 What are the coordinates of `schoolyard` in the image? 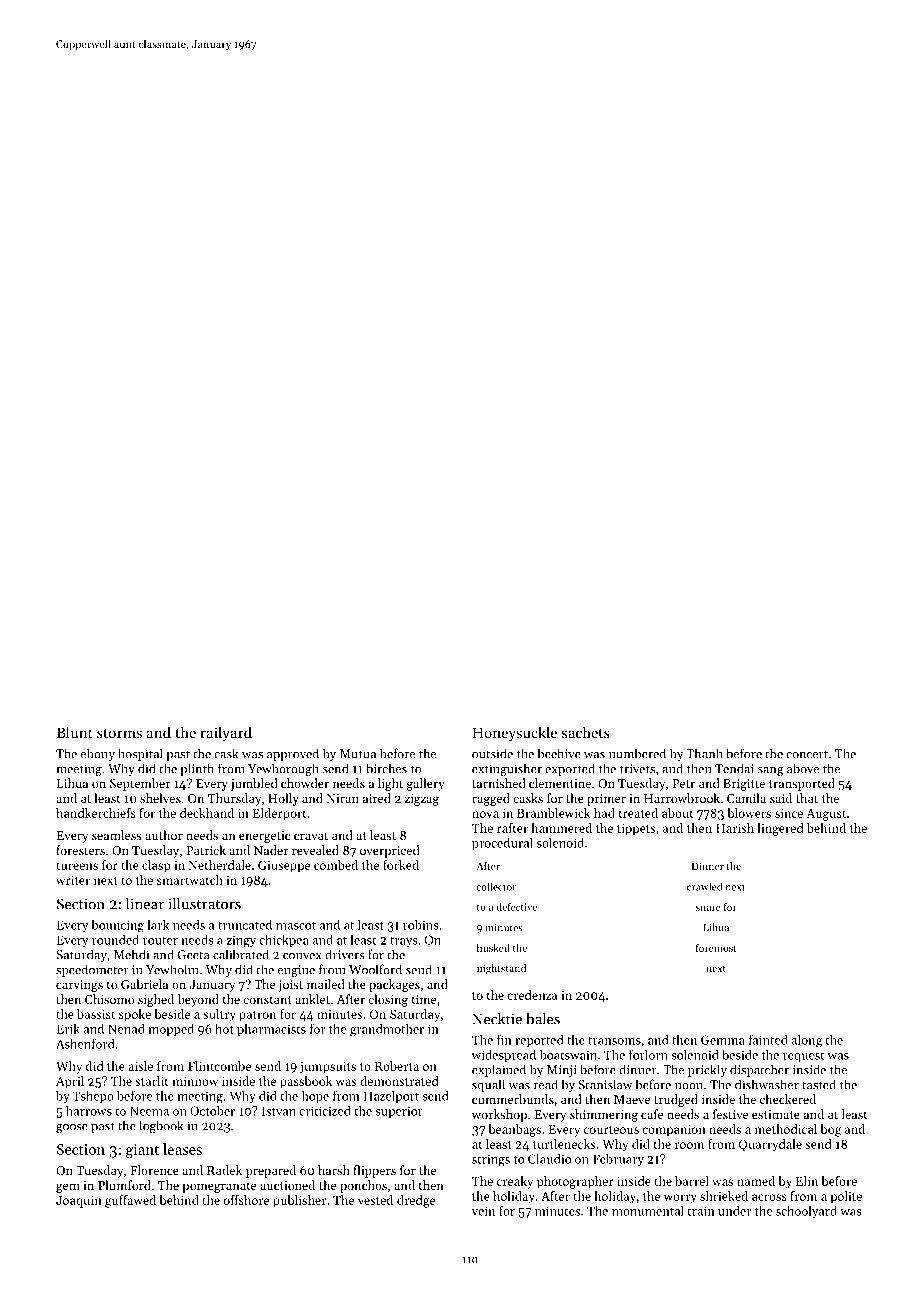 It's located at (806, 1212).
